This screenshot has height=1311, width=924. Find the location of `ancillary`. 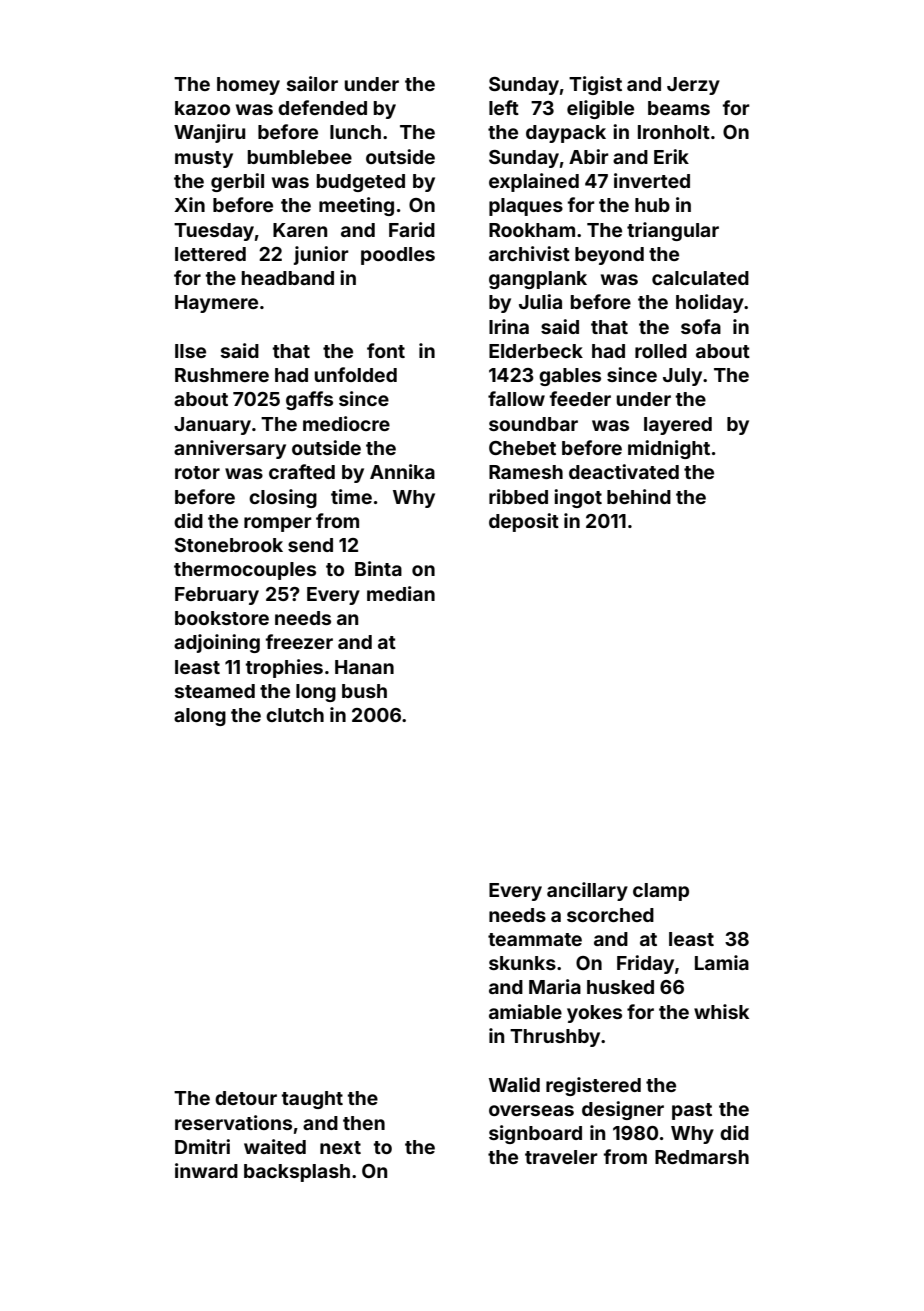

ancillary is located at coordinates (587, 891).
